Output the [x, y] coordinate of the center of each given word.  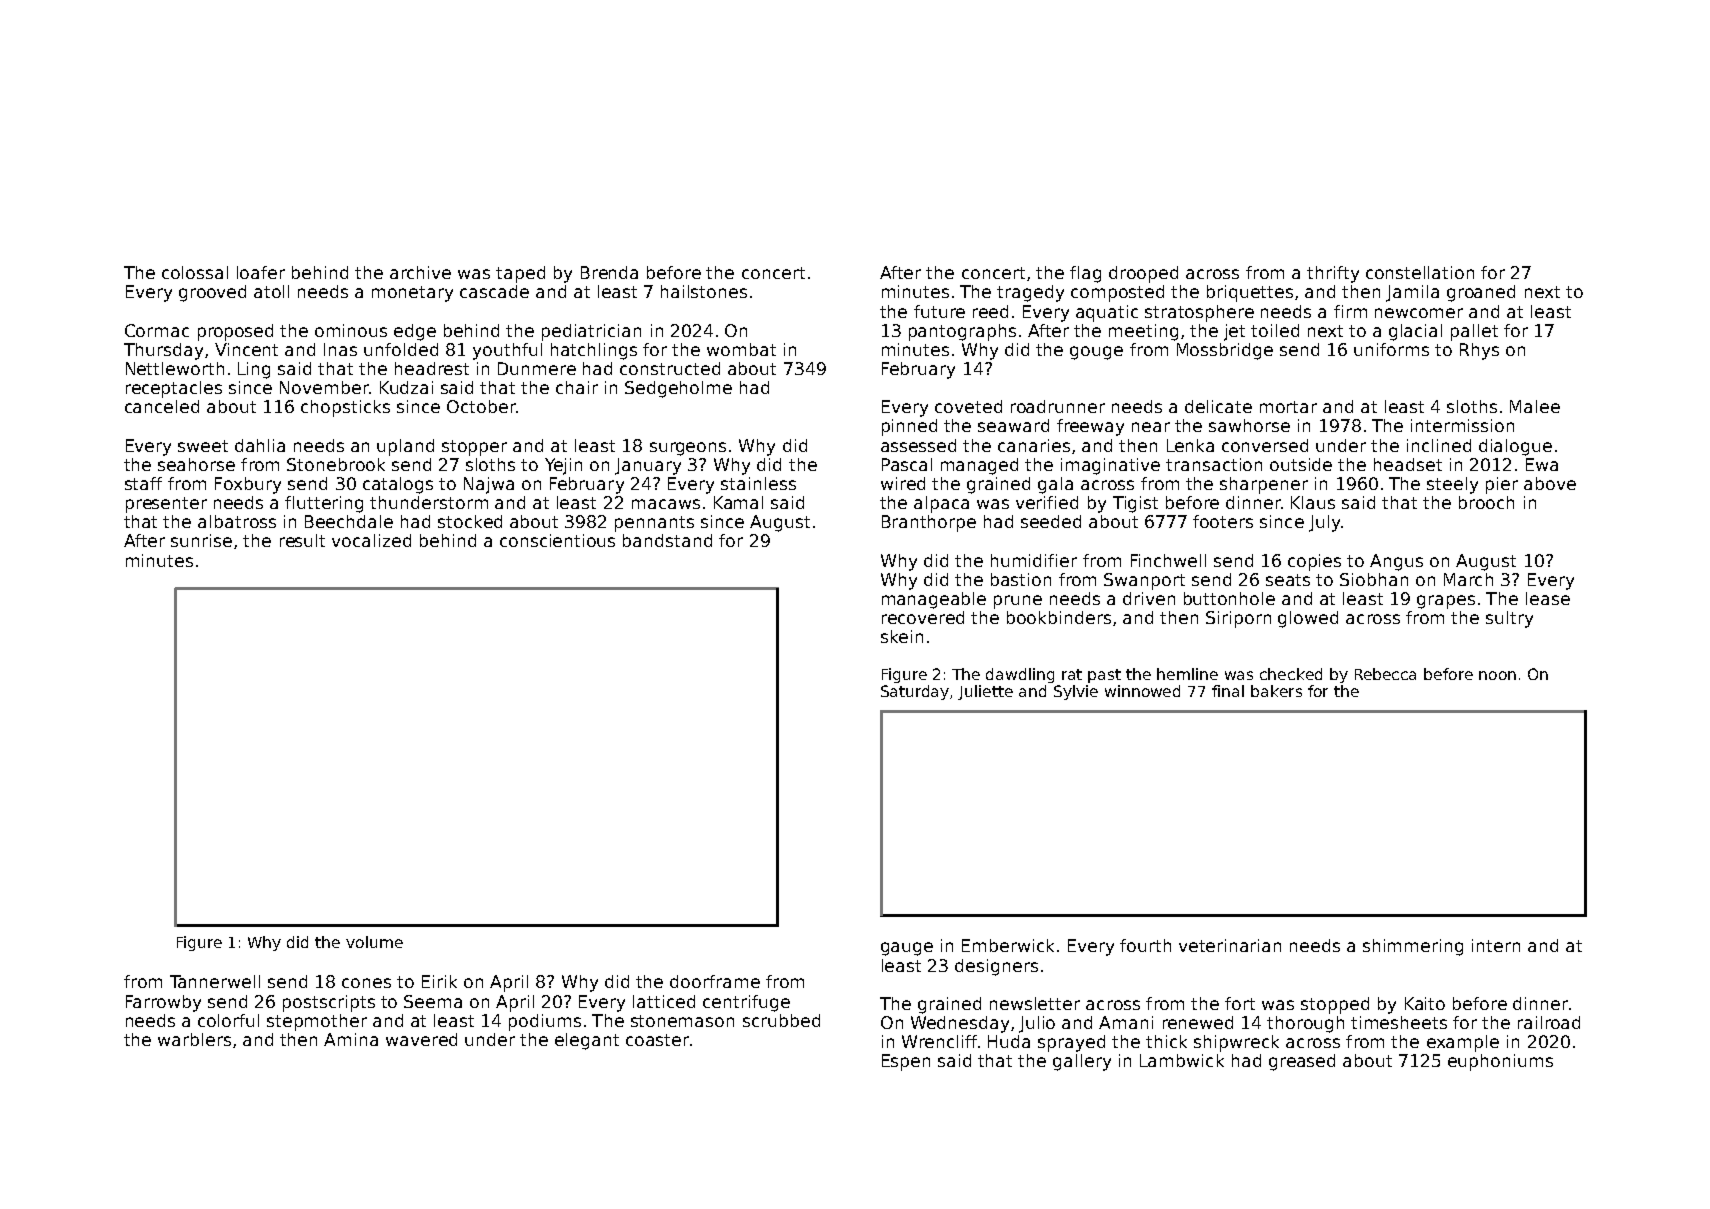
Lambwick [1182, 1060]
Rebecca [1385, 674]
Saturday [915, 692]
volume [374, 942]
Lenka [1190, 445]
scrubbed [781, 1020]
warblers [194, 1039]
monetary [412, 294]
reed [990, 311]
